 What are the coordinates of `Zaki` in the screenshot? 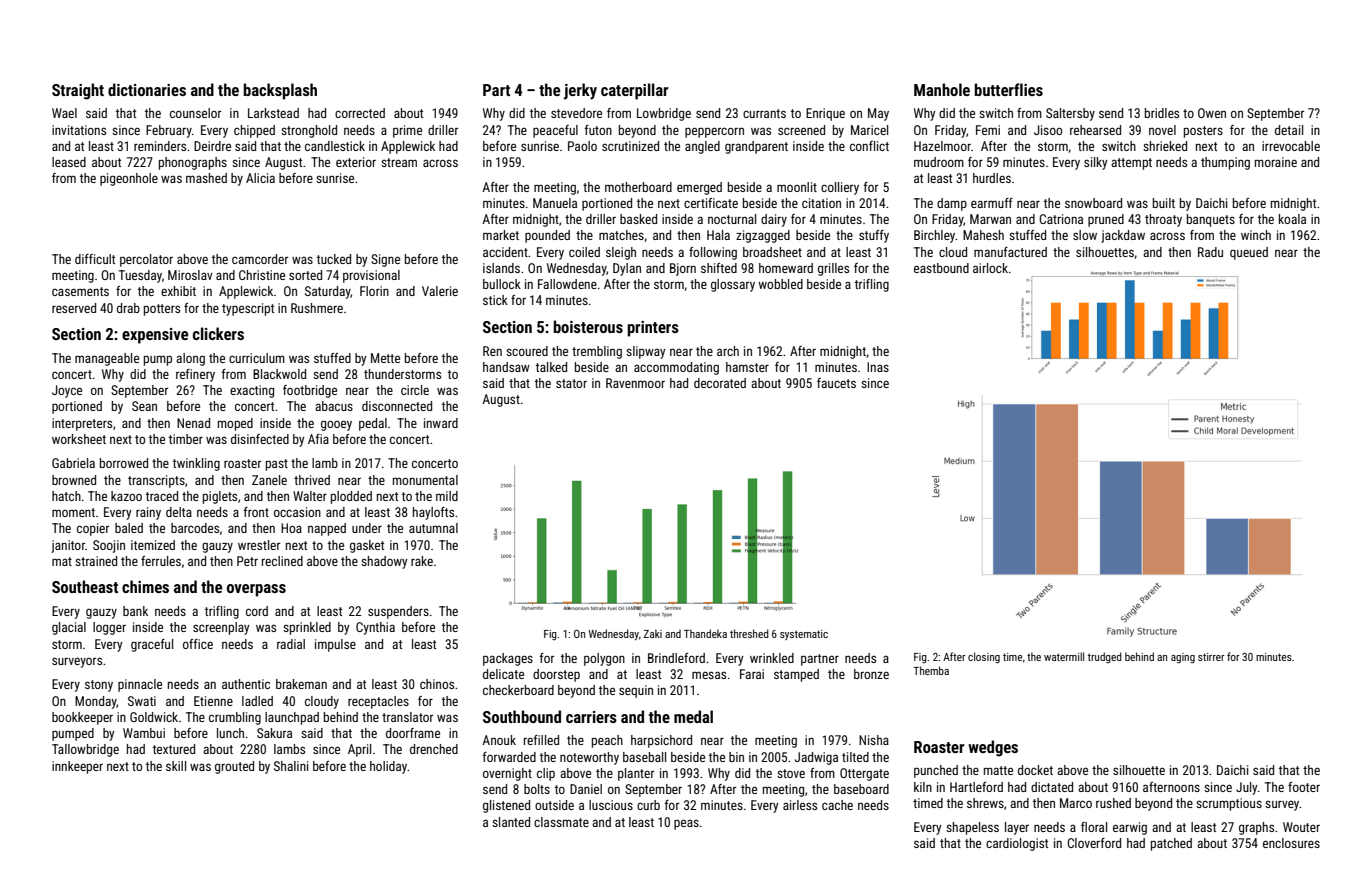 It's located at (652, 633).
